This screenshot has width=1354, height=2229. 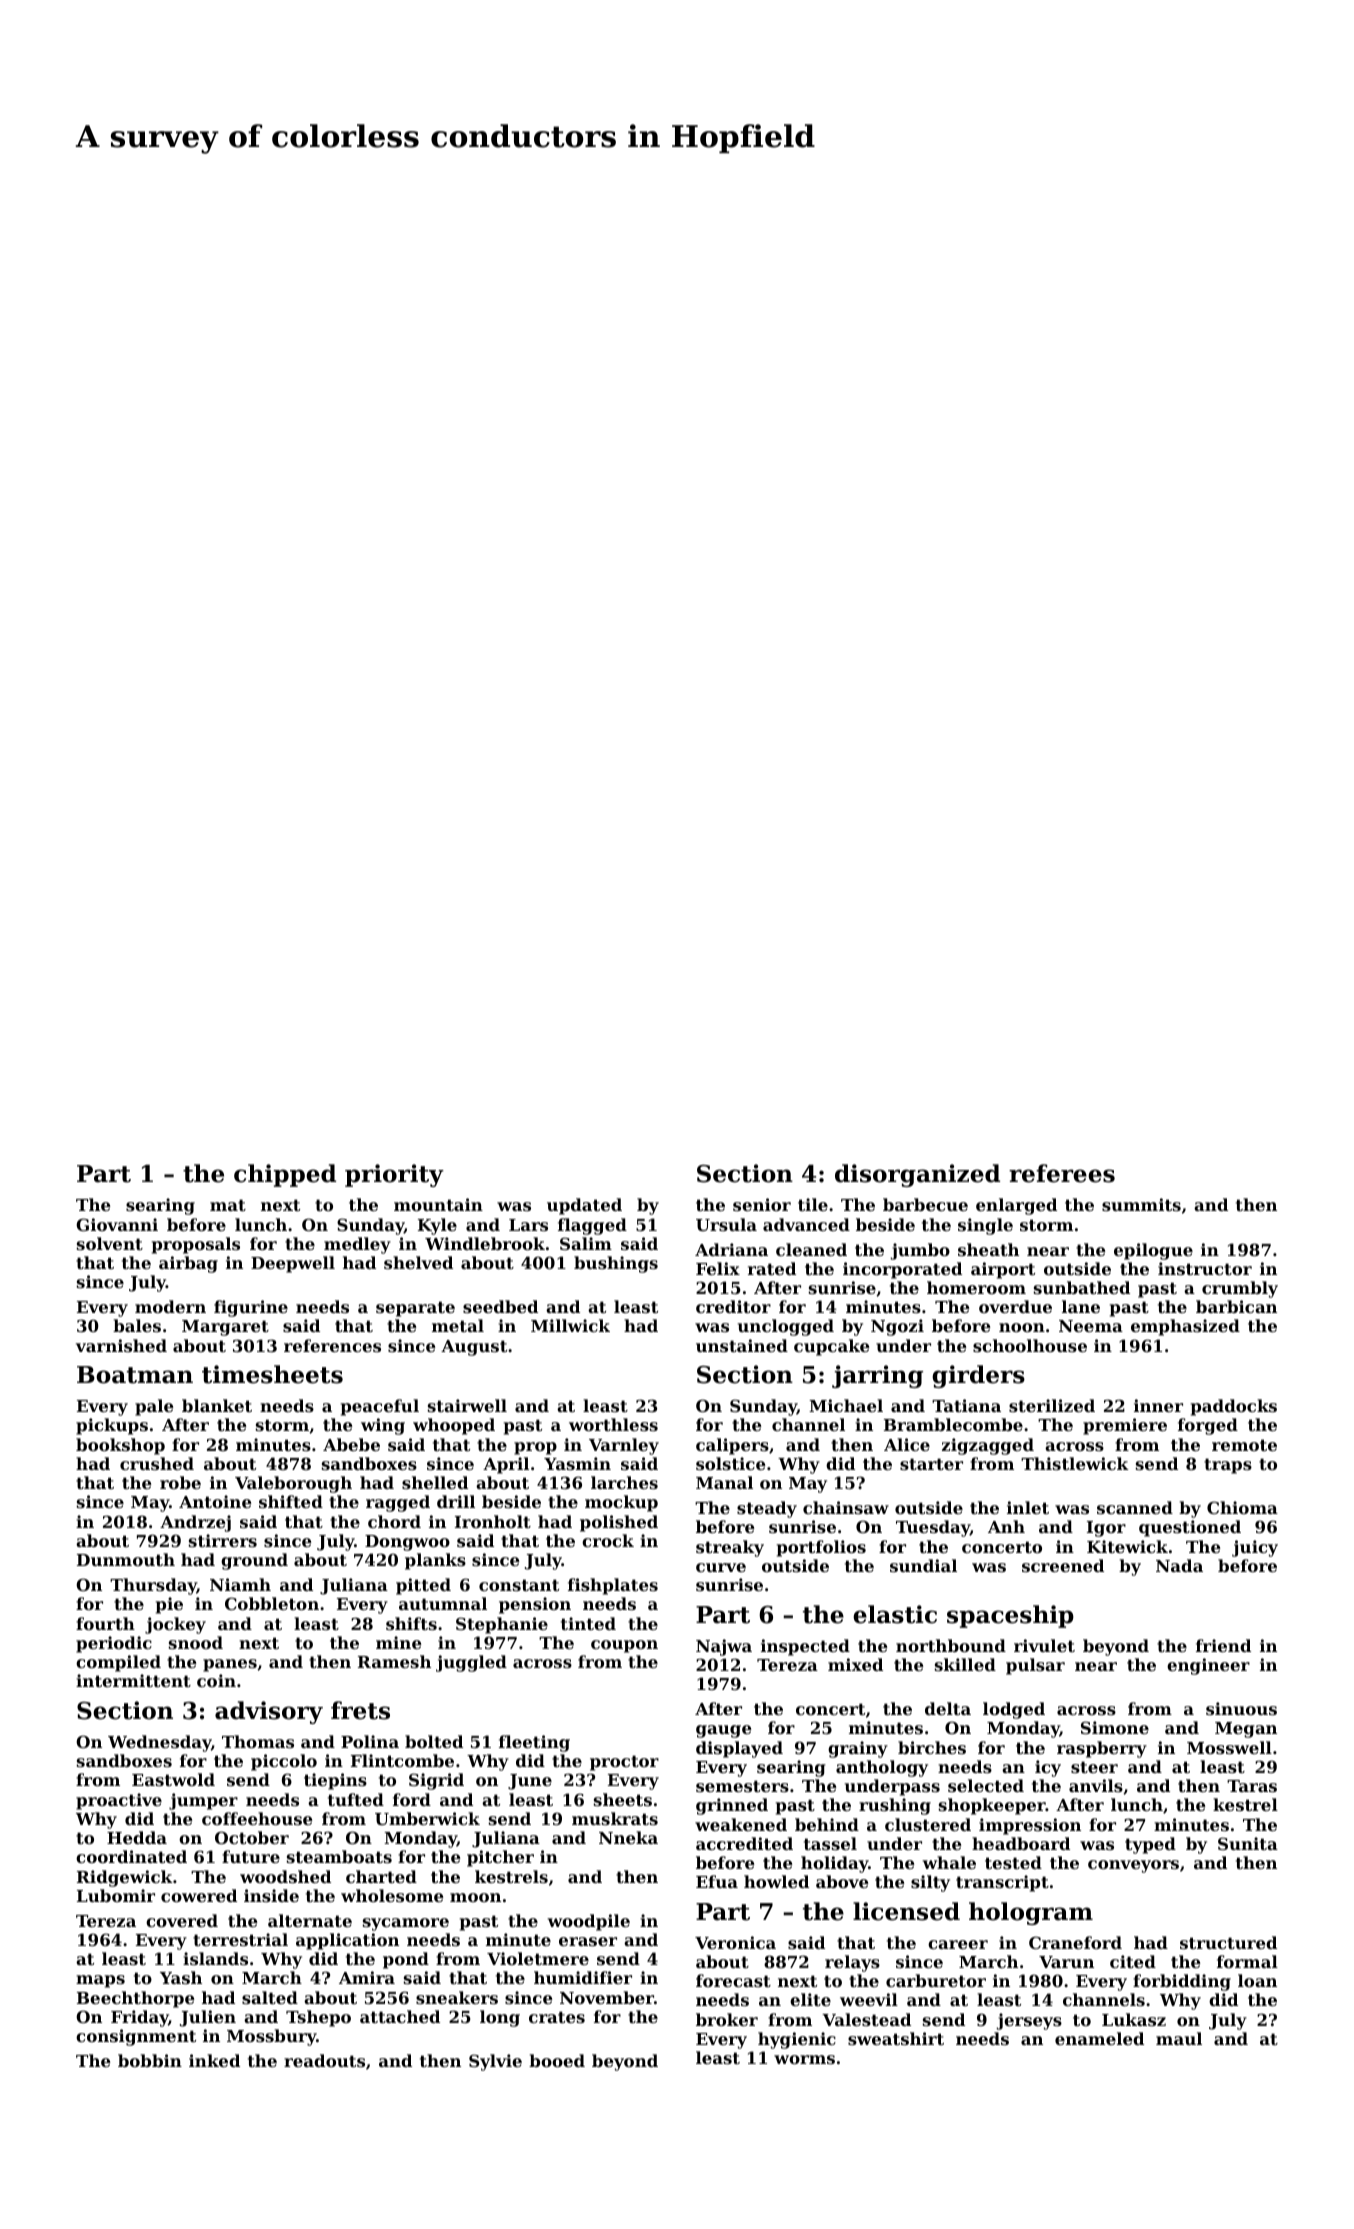 What do you see at coordinates (1229, 1747) in the screenshot?
I see `Mosswell` at bounding box center [1229, 1747].
